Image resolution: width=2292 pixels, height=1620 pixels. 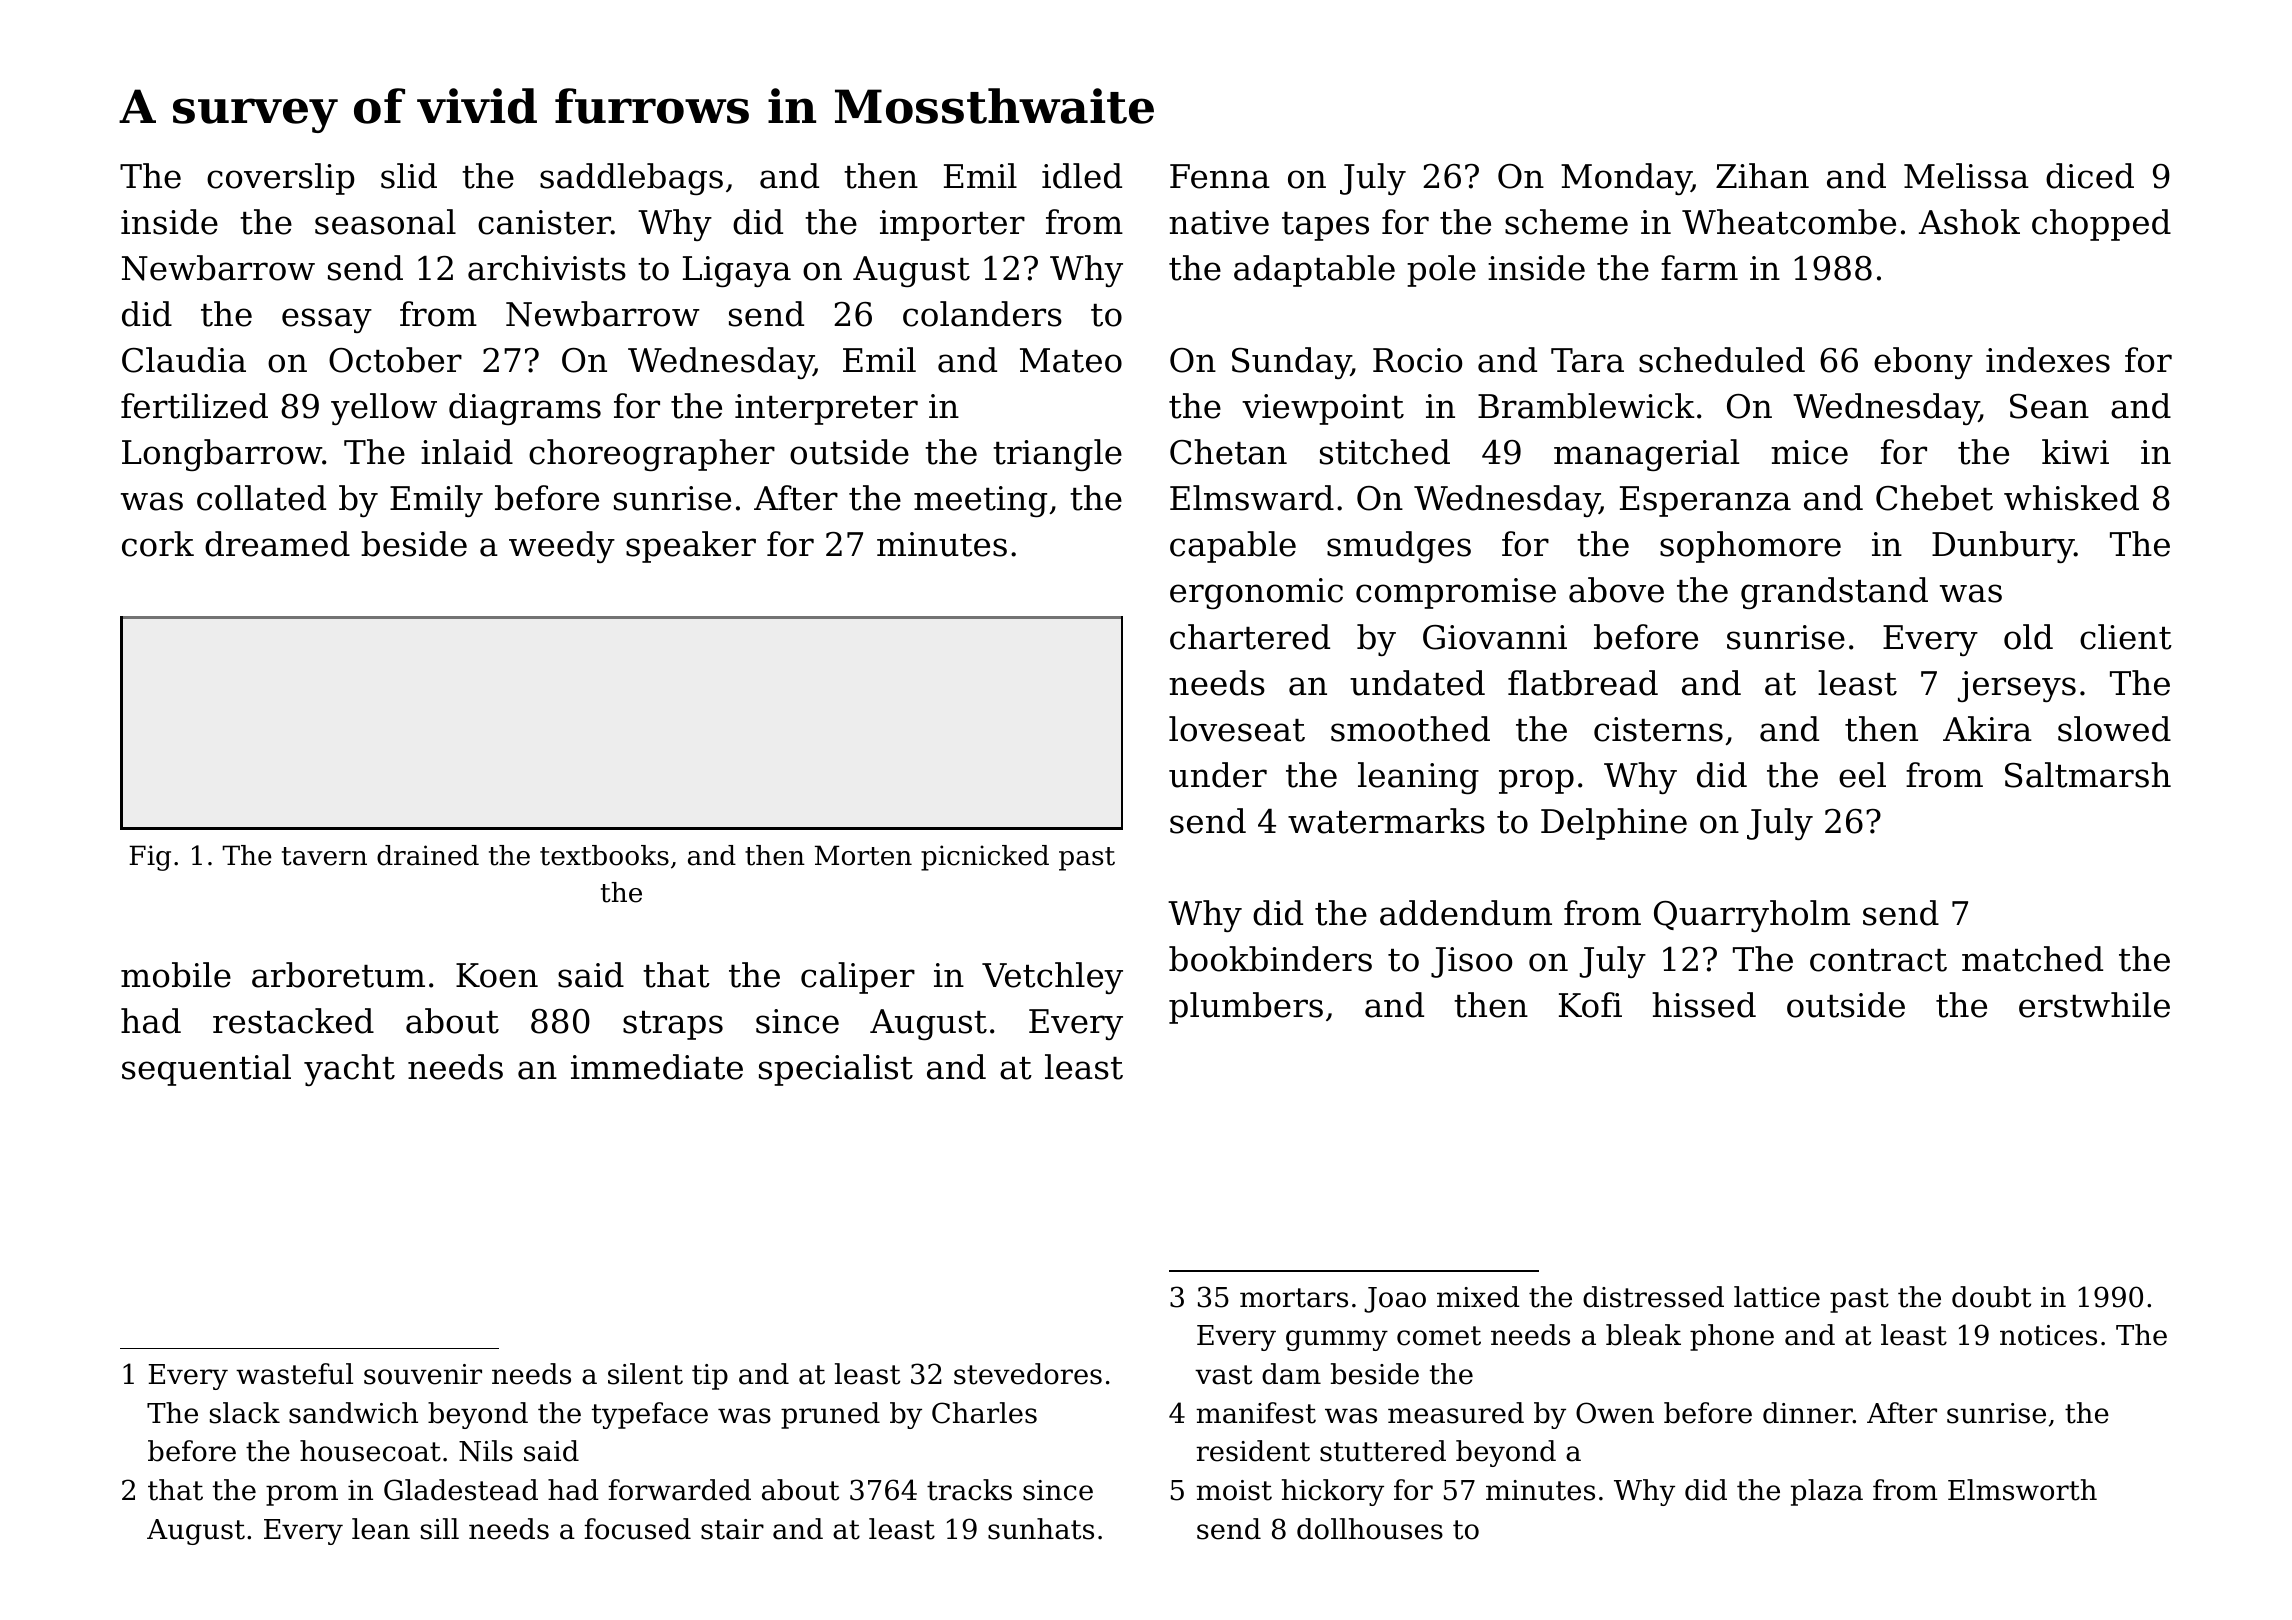 What do you see at coordinates (294, 1374) in the document?
I see `wasteful` at bounding box center [294, 1374].
